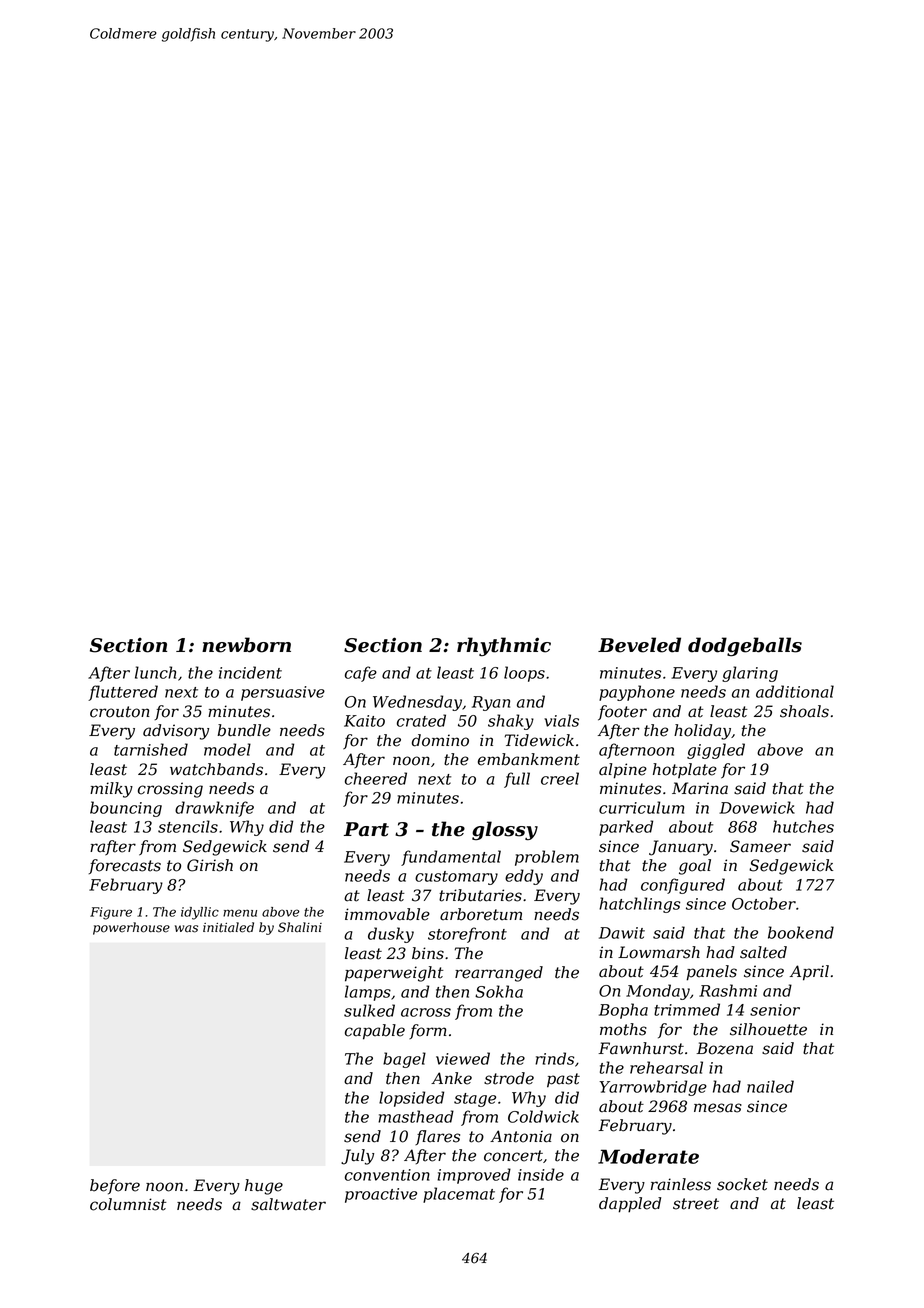 This document has width=924, height=1308. Describe the element at coordinates (467, 935) in the document. I see `storefront` at that location.
